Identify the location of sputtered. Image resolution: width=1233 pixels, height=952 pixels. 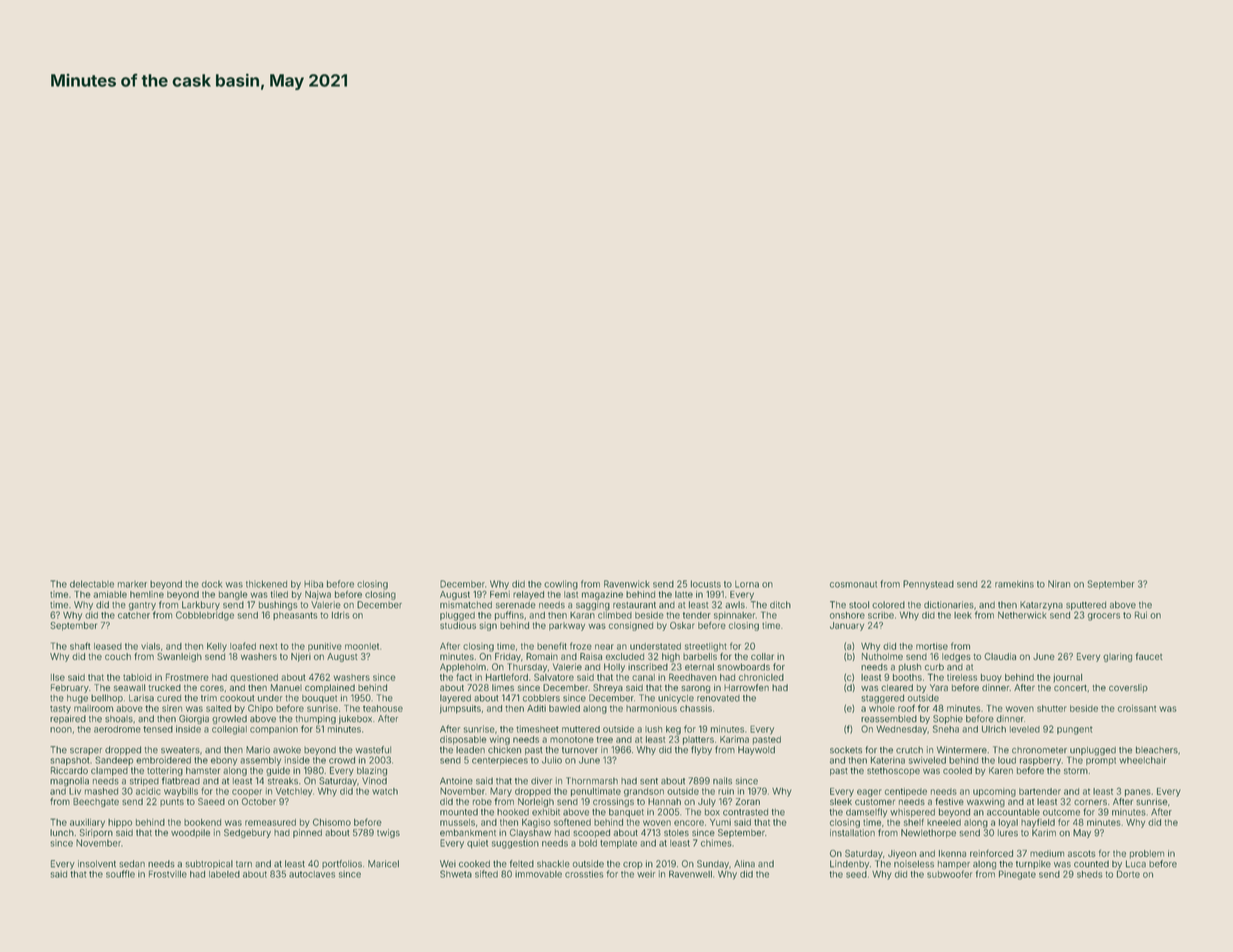
(1086, 605).
